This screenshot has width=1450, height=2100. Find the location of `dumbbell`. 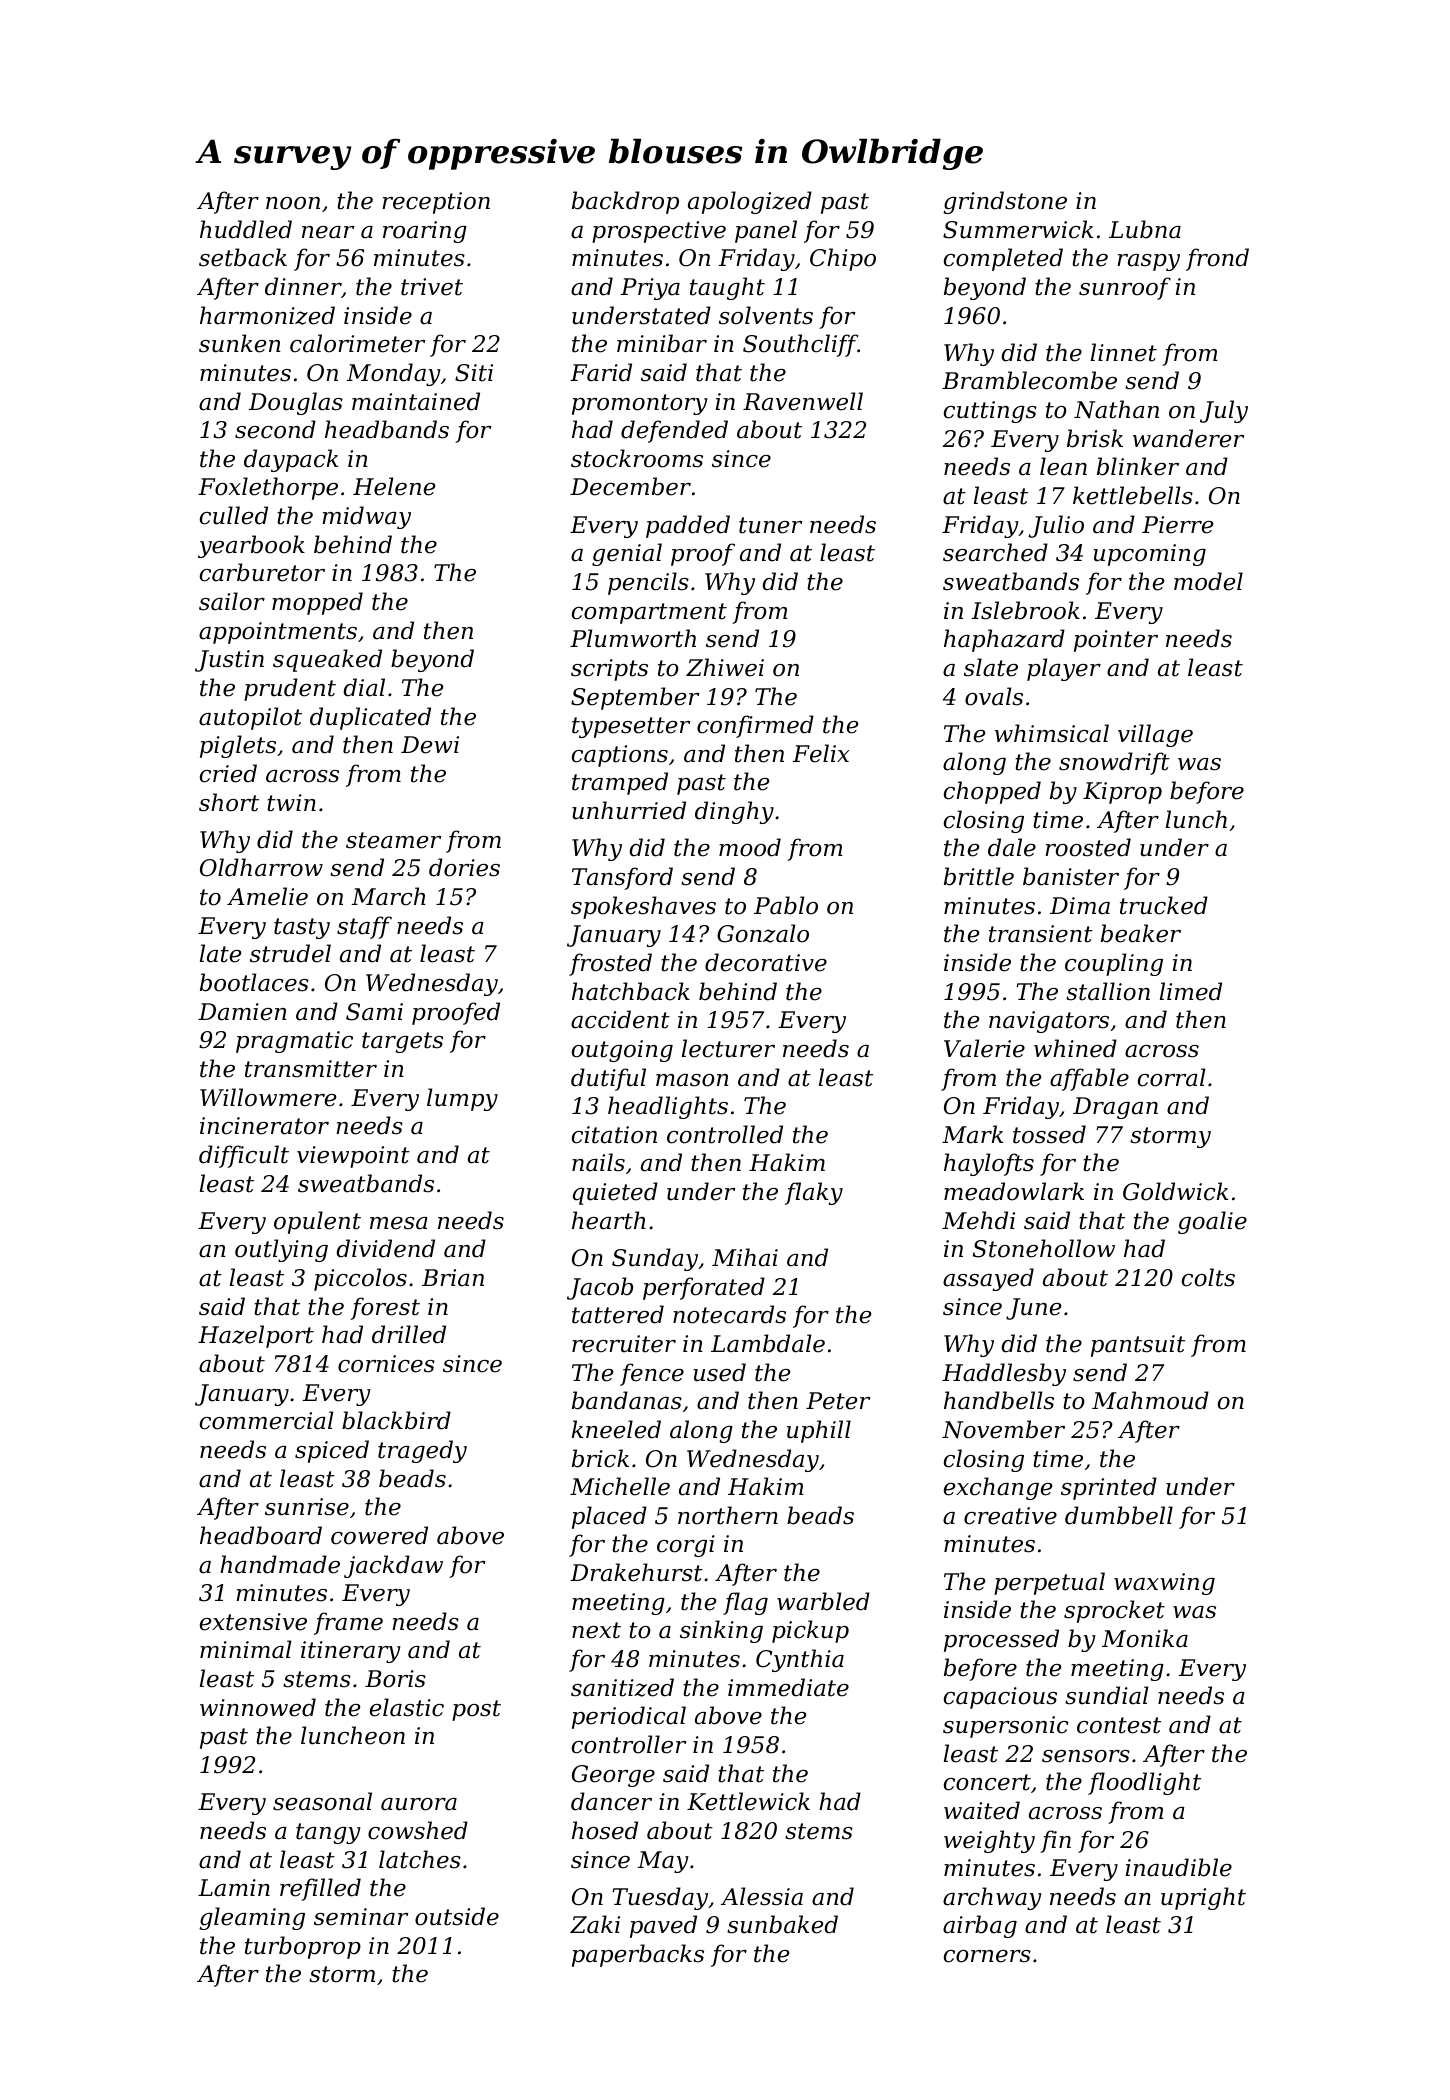

dumbbell is located at coordinates (1119, 1515).
